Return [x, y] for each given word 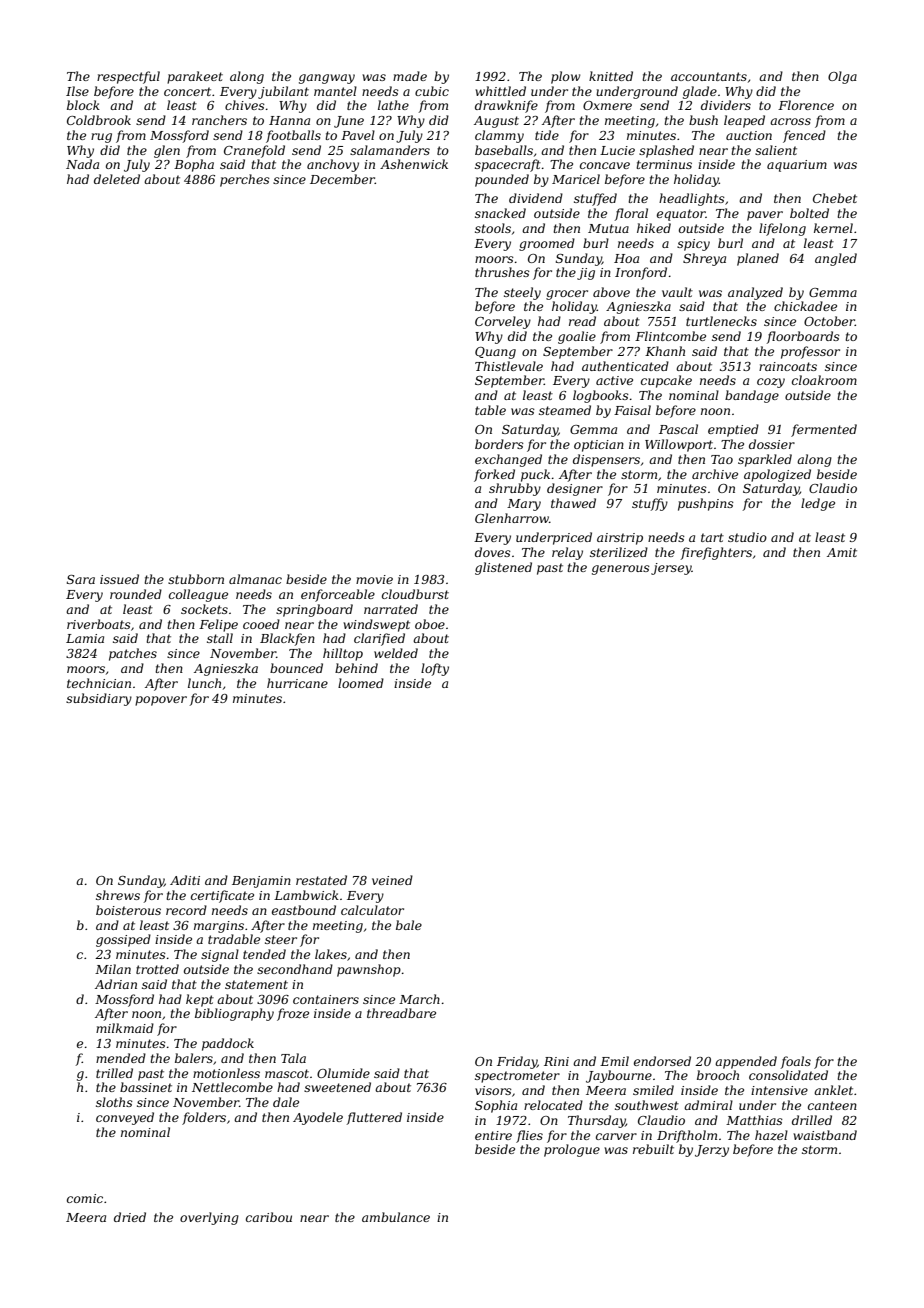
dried [130, 1217]
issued [119, 579]
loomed [361, 683]
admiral [708, 1105]
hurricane [297, 683]
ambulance [396, 1217]
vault [677, 292]
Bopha [194, 165]
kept [200, 1000]
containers [326, 999]
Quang [495, 353]
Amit [842, 552]
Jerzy [712, 1151]
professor [810, 352]
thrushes [502, 272]
